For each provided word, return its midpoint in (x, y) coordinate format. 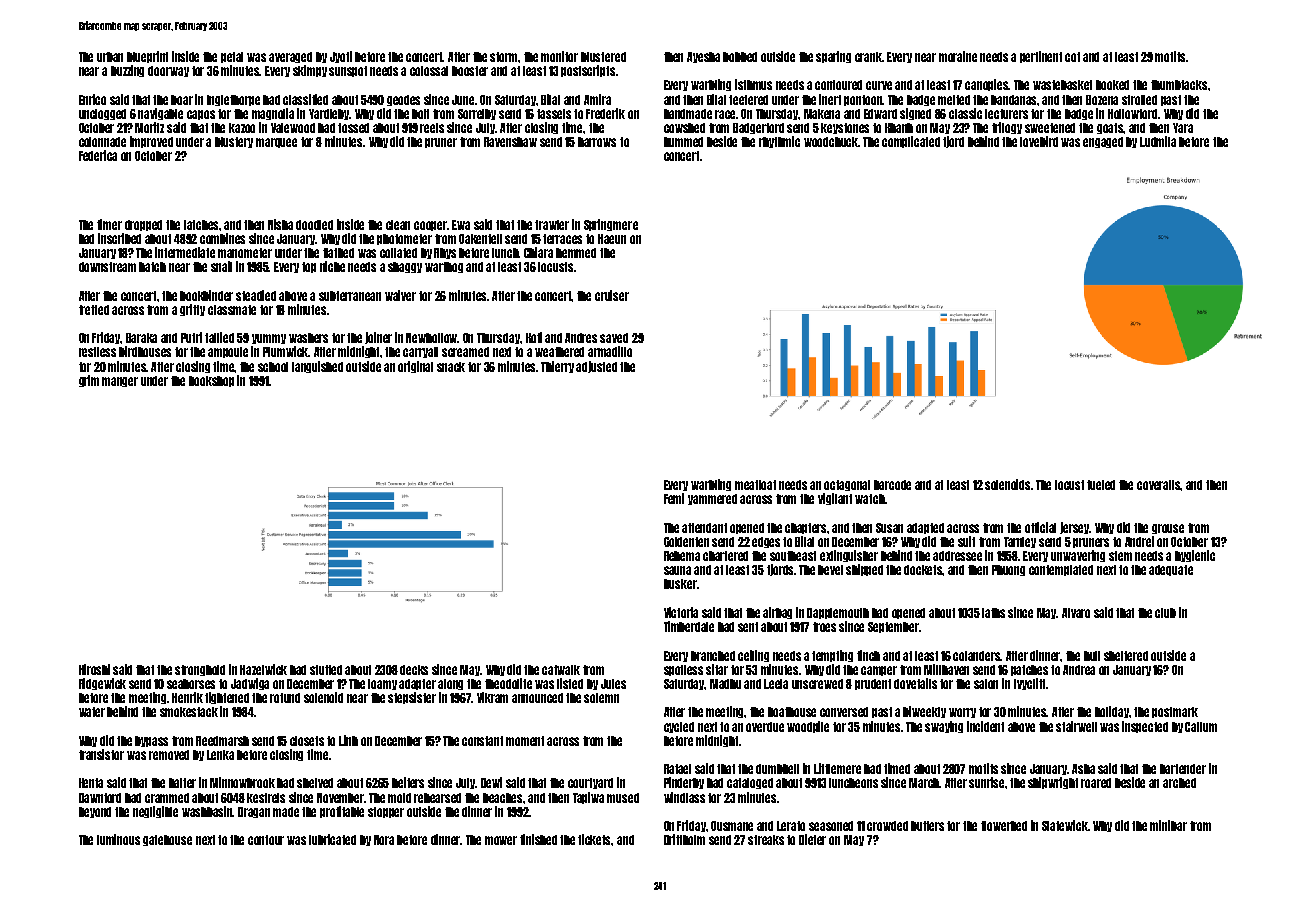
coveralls (1159, 485)
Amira (597, 99)
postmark (1175, 712)
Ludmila (1158, 141)
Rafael (677, 769)
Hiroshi (94, 669)
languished (317, 367)
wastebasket (1062, 85)
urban (110, 57)
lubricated (332, 839)
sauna (677, 570)
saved (614, 338)
